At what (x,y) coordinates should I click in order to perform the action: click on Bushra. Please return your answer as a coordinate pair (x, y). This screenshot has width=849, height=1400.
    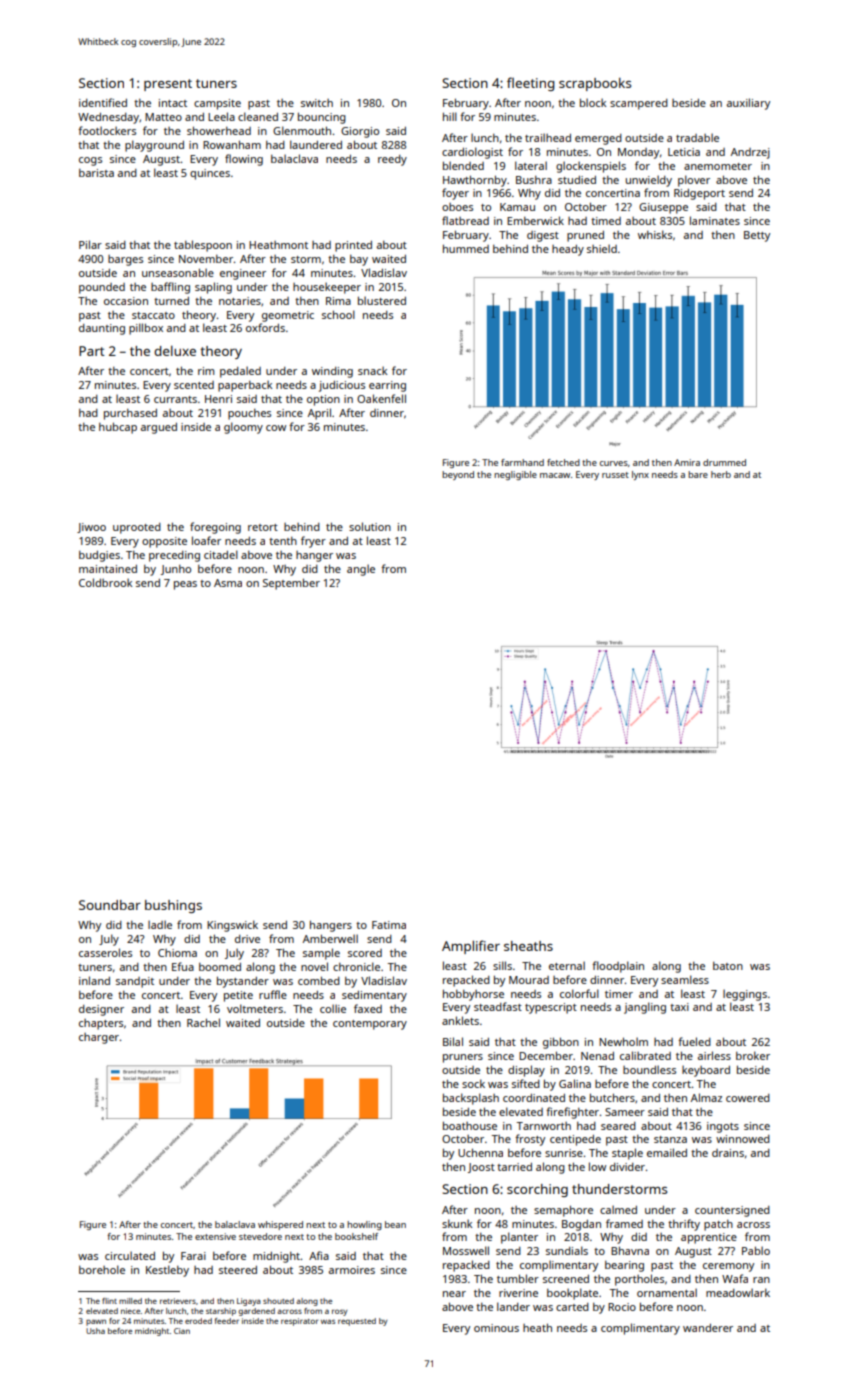
    Looking at the image, I should click on (534, 180).
